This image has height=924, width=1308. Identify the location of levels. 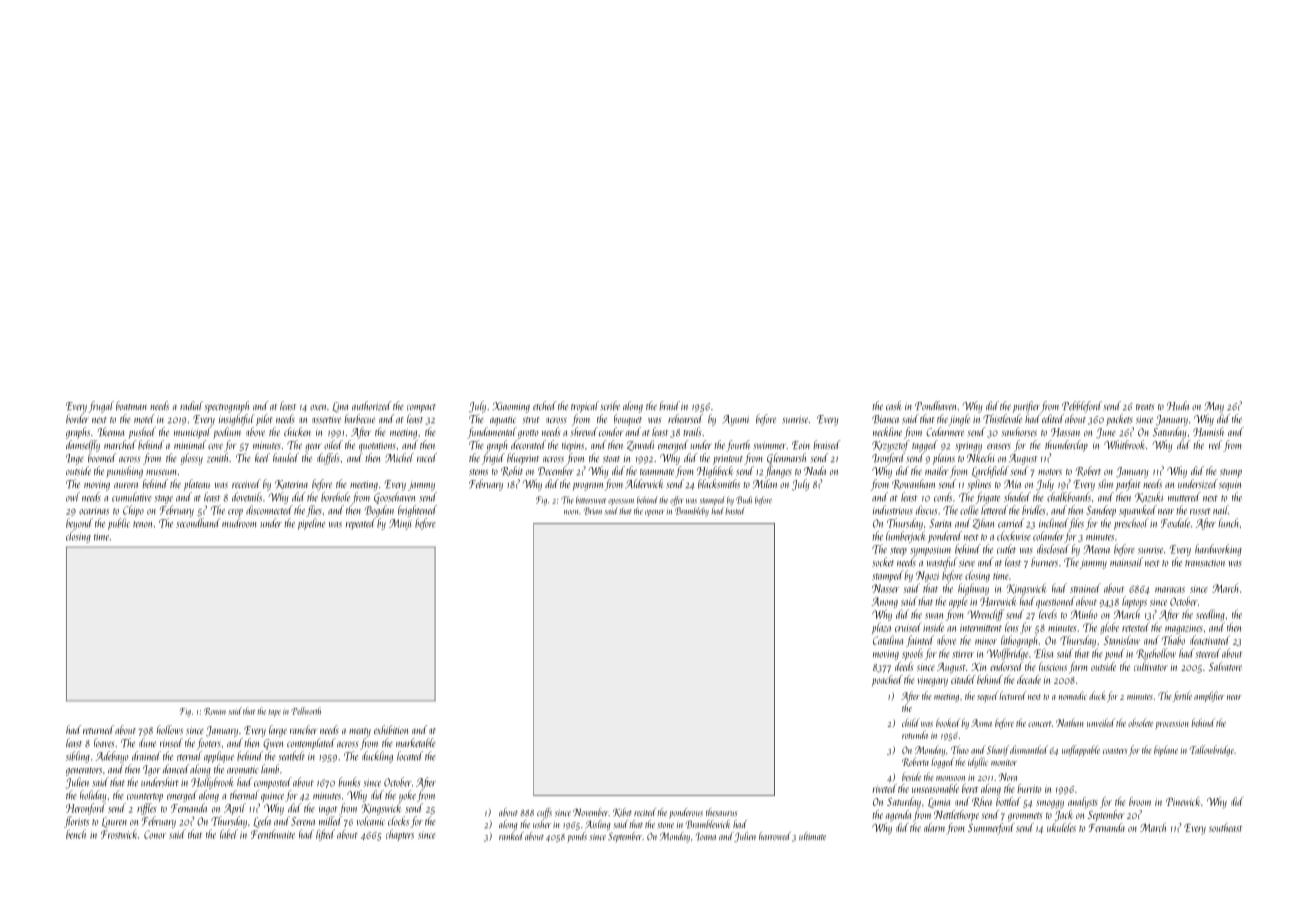
(1048, 614).
